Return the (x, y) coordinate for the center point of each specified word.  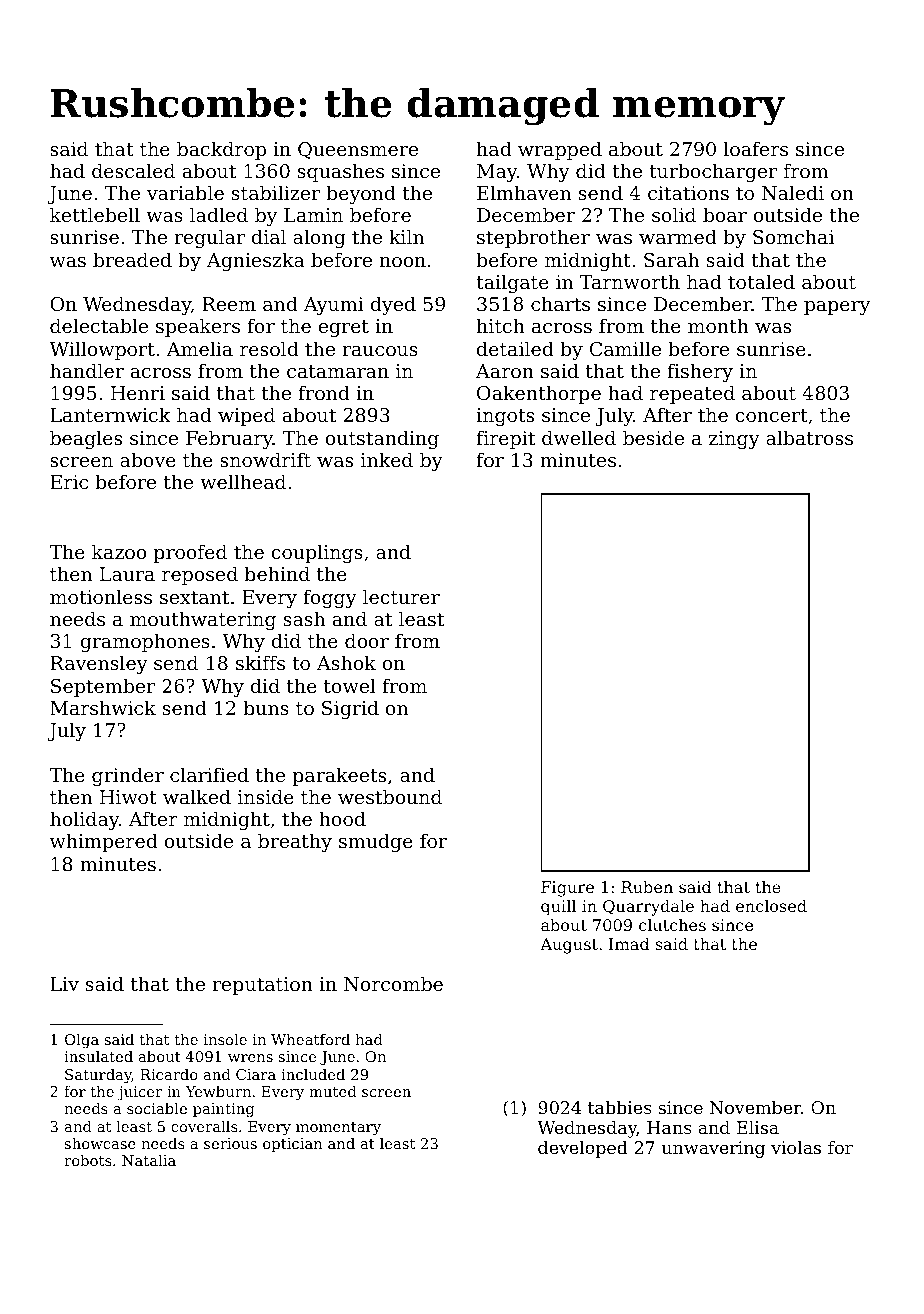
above (148, 459)
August (569, 946)
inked (387, 459)
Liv (64, 984)
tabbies (620, 1107)
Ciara (256, 1074)
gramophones (145, 642)
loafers (756, 148)
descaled (133, 170)
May (497, 173)
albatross (809, 437)
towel (350, 685)
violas (796, 1147)
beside (653, 437)
